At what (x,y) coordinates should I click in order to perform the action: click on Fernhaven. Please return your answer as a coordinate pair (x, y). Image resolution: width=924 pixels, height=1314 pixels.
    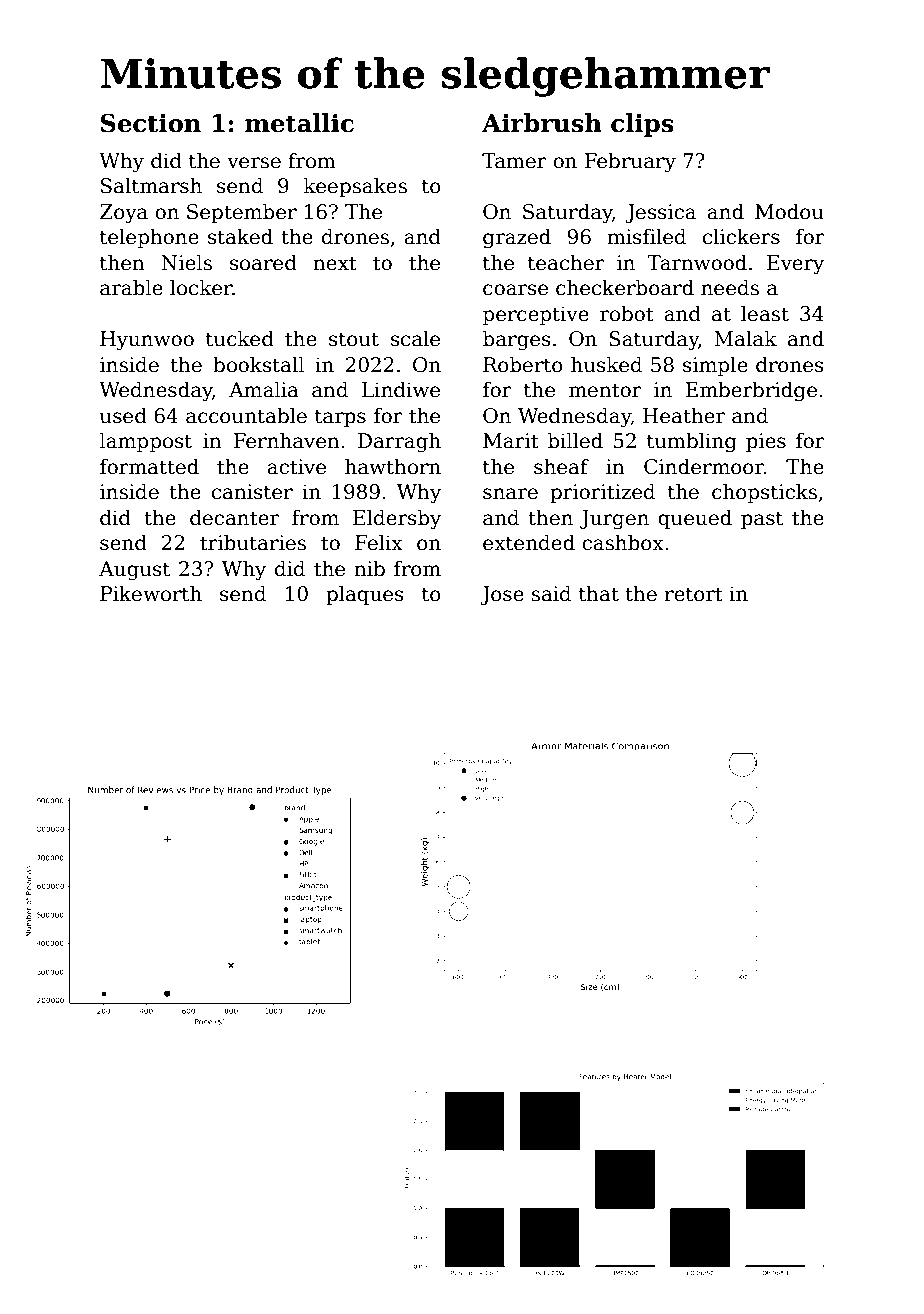
    Looking at the image, I should click on (286, 440).
